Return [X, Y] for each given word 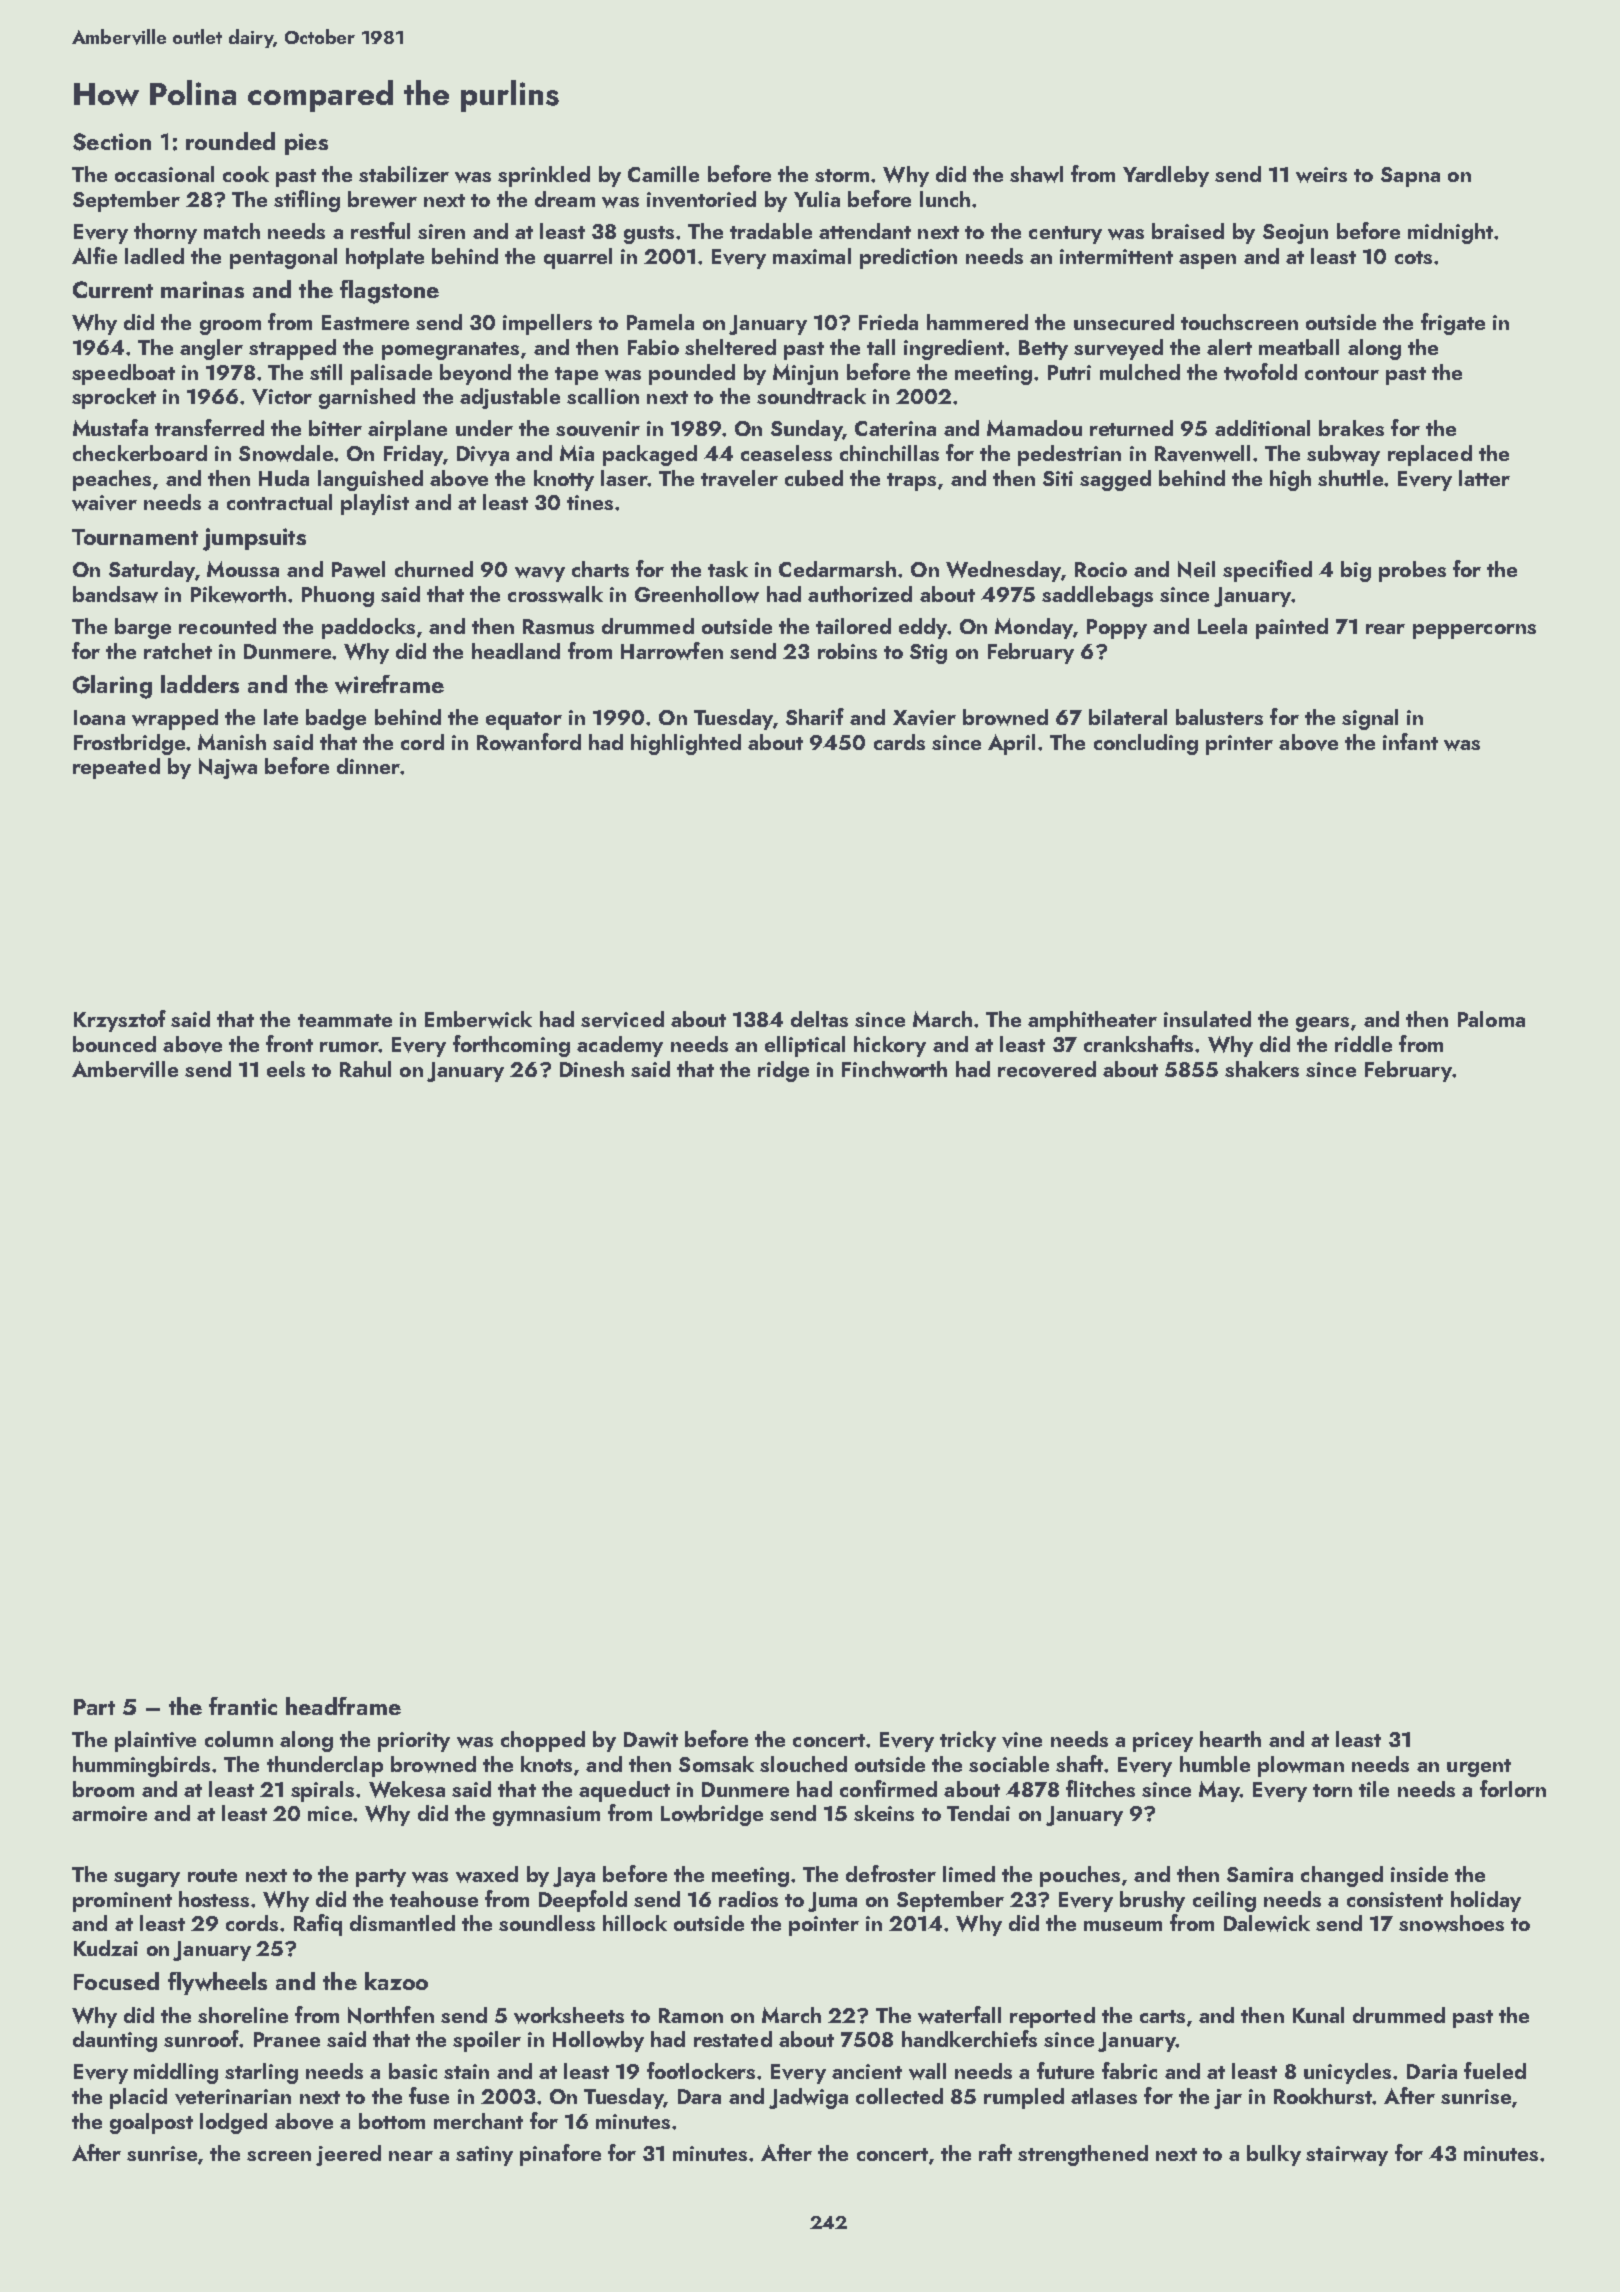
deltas [819, 1019]
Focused [116, 1981]
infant [1410, 741]
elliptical [805, 1046]
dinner [368, 766]
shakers [1262, 1069]
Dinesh [592, 1069]
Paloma [1491, 1019]
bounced [114, 1044]
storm [842, 175]
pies [306, 144]
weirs [1321, 175]
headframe [343, 1706]
